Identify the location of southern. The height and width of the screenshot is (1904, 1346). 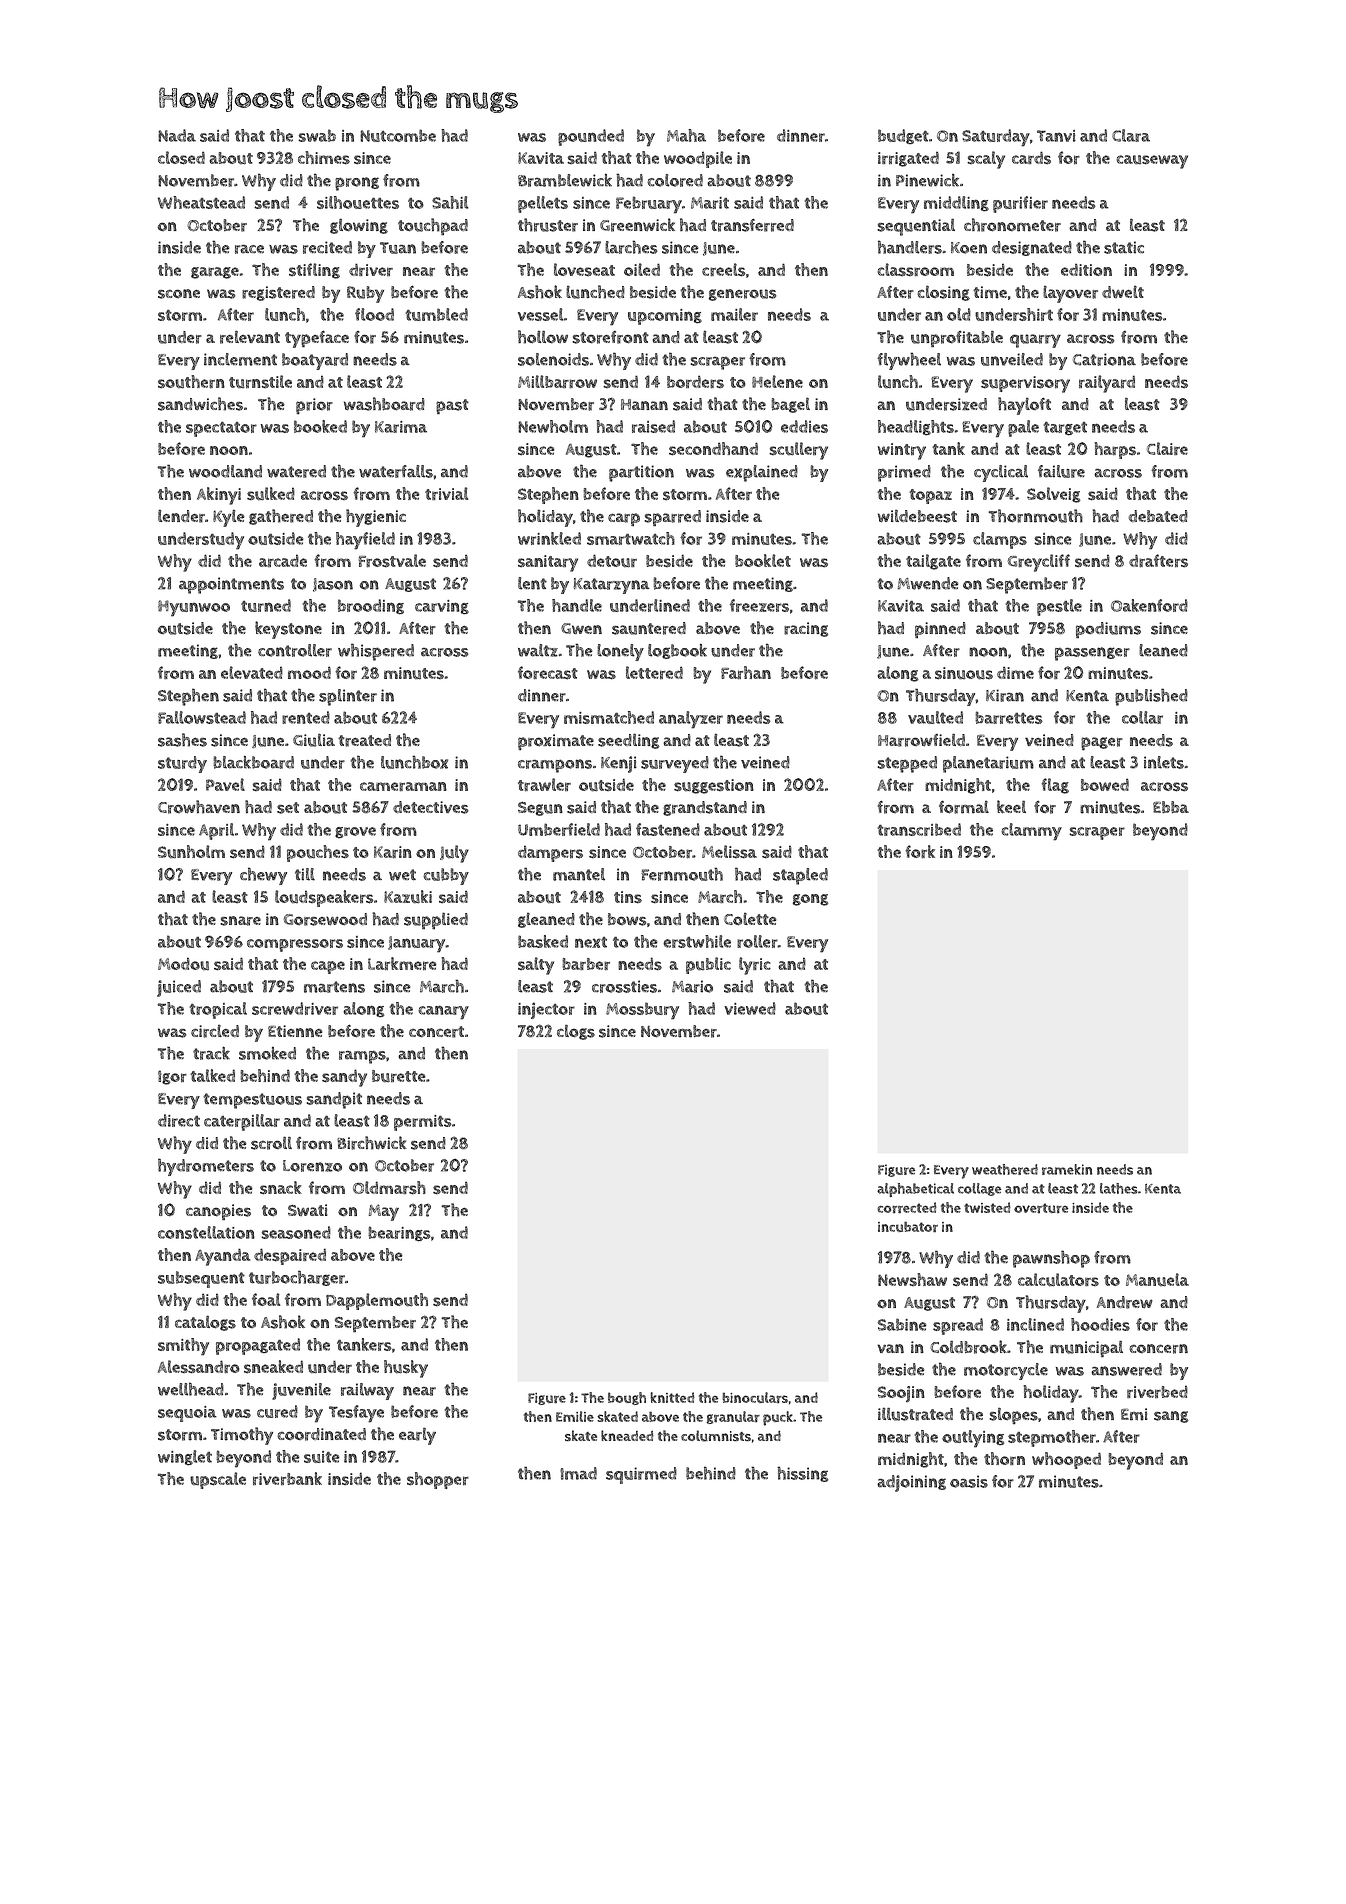
(191, 382).
